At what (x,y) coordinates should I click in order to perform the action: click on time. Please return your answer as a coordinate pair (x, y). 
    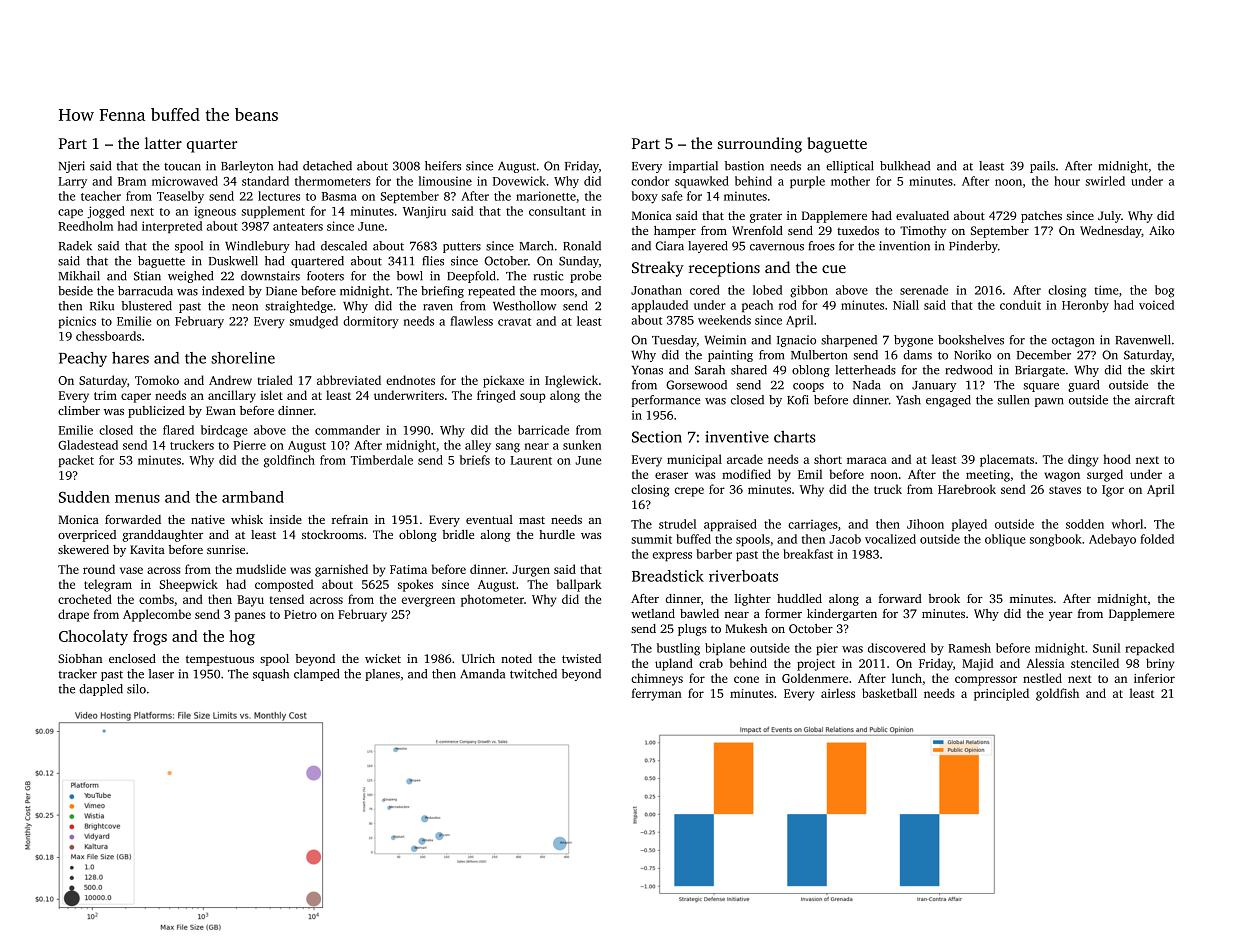
    Looking at the image, I should click on (1106, 290).
